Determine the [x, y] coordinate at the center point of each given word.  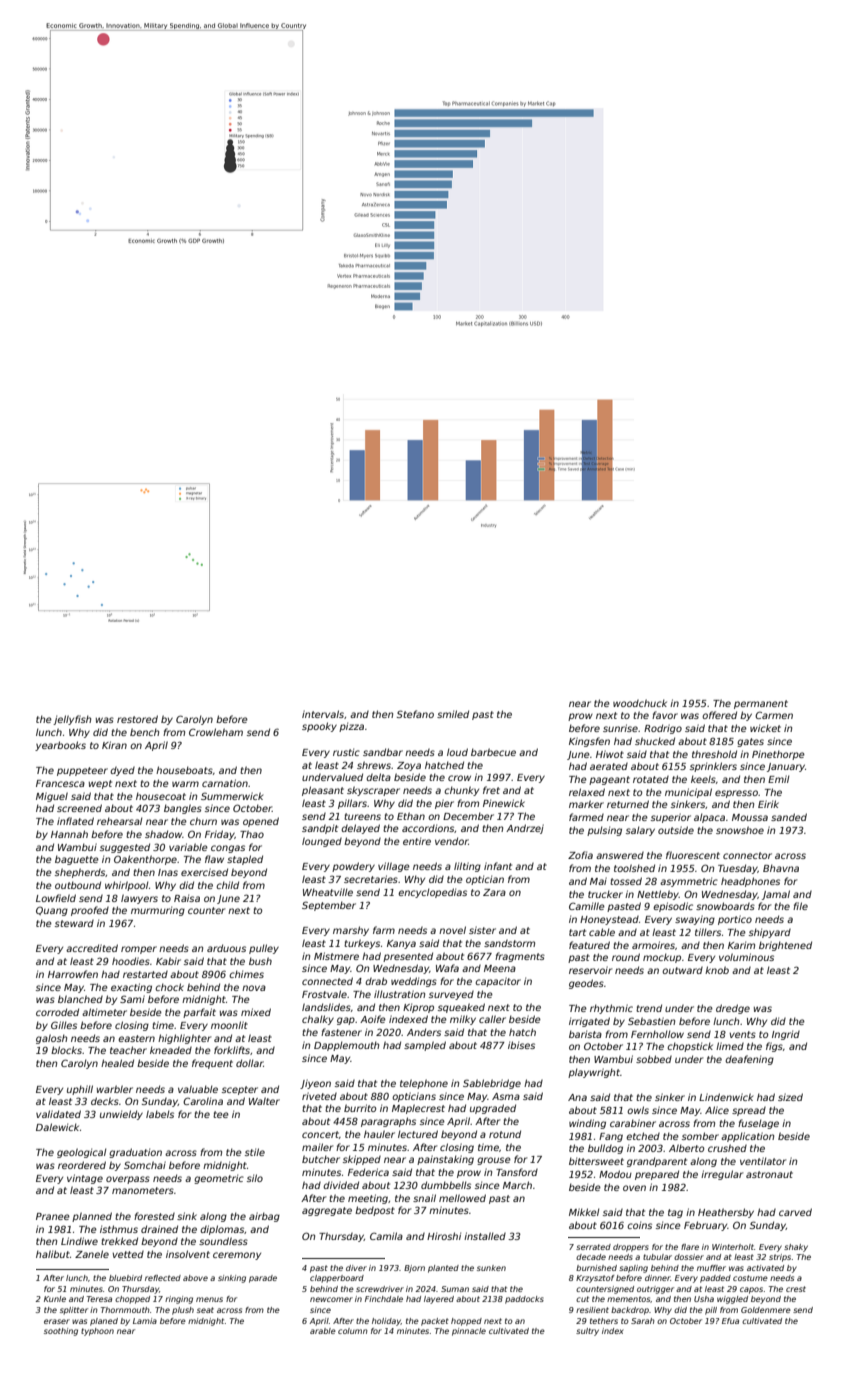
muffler [711, 1268]
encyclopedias [432, 893]
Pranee [53, 1216]
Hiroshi [444, 1236]
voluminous [746, 957]
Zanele [92, 1254]
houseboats [184, 770]
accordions [428, 828]
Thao [252, 834]
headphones [750, 882]
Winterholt [733, 1247]
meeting [368, 1199]
